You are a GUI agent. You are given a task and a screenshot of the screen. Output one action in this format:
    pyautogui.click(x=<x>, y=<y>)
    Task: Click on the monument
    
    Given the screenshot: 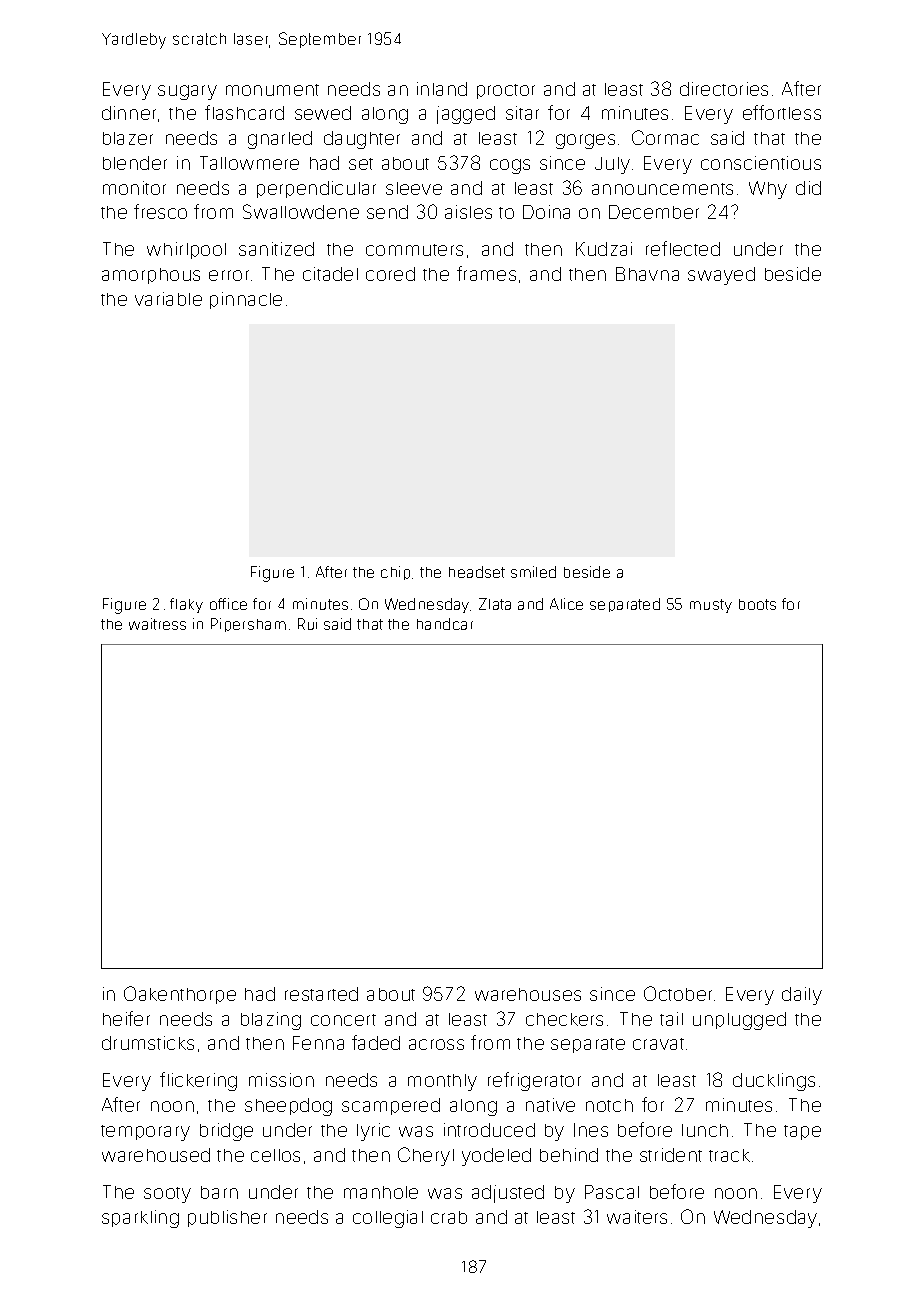 What is the action you would take?
    pyautogui.click(x=272, y=90)
